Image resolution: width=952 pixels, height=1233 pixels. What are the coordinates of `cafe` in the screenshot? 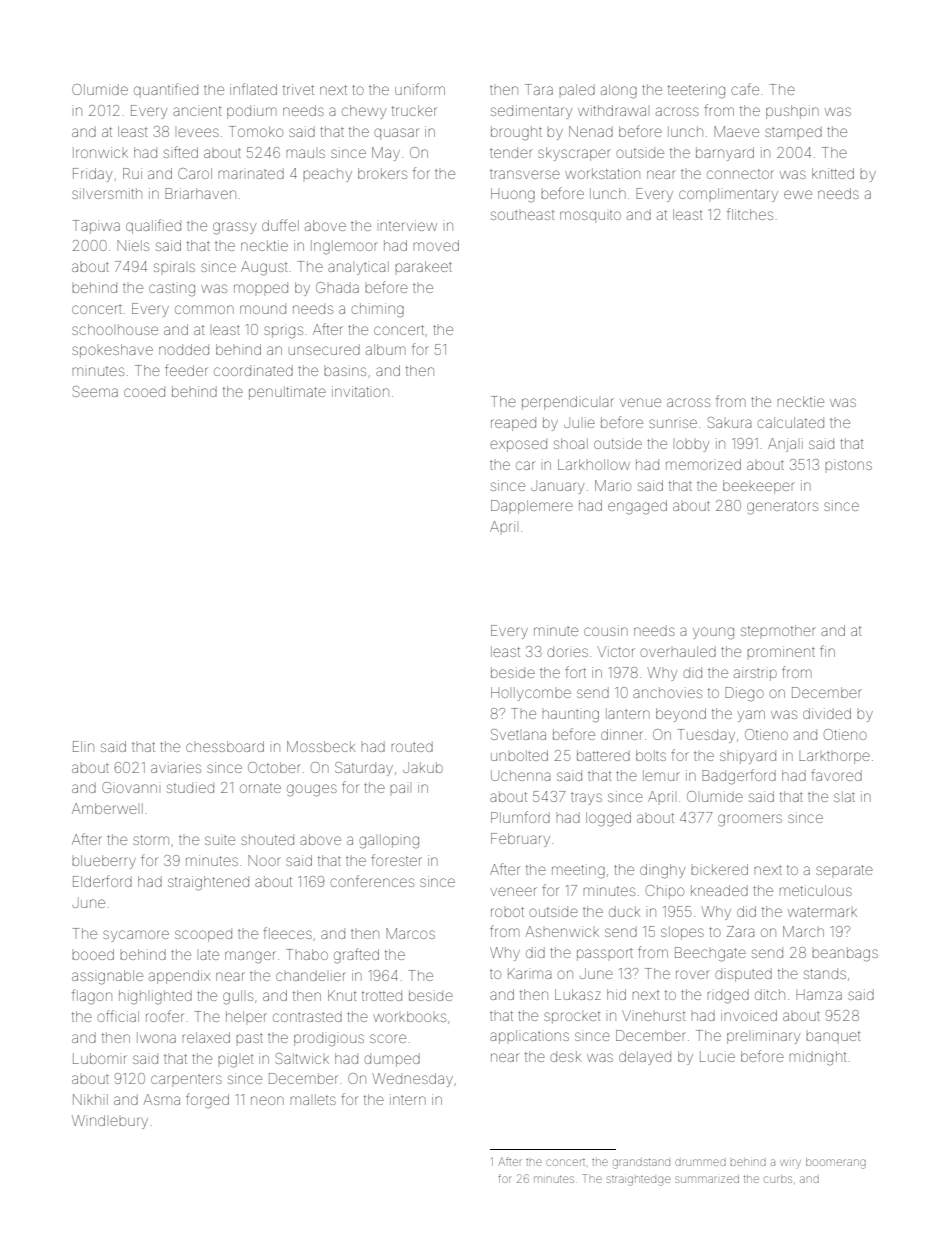 It's located at (745, 89).
